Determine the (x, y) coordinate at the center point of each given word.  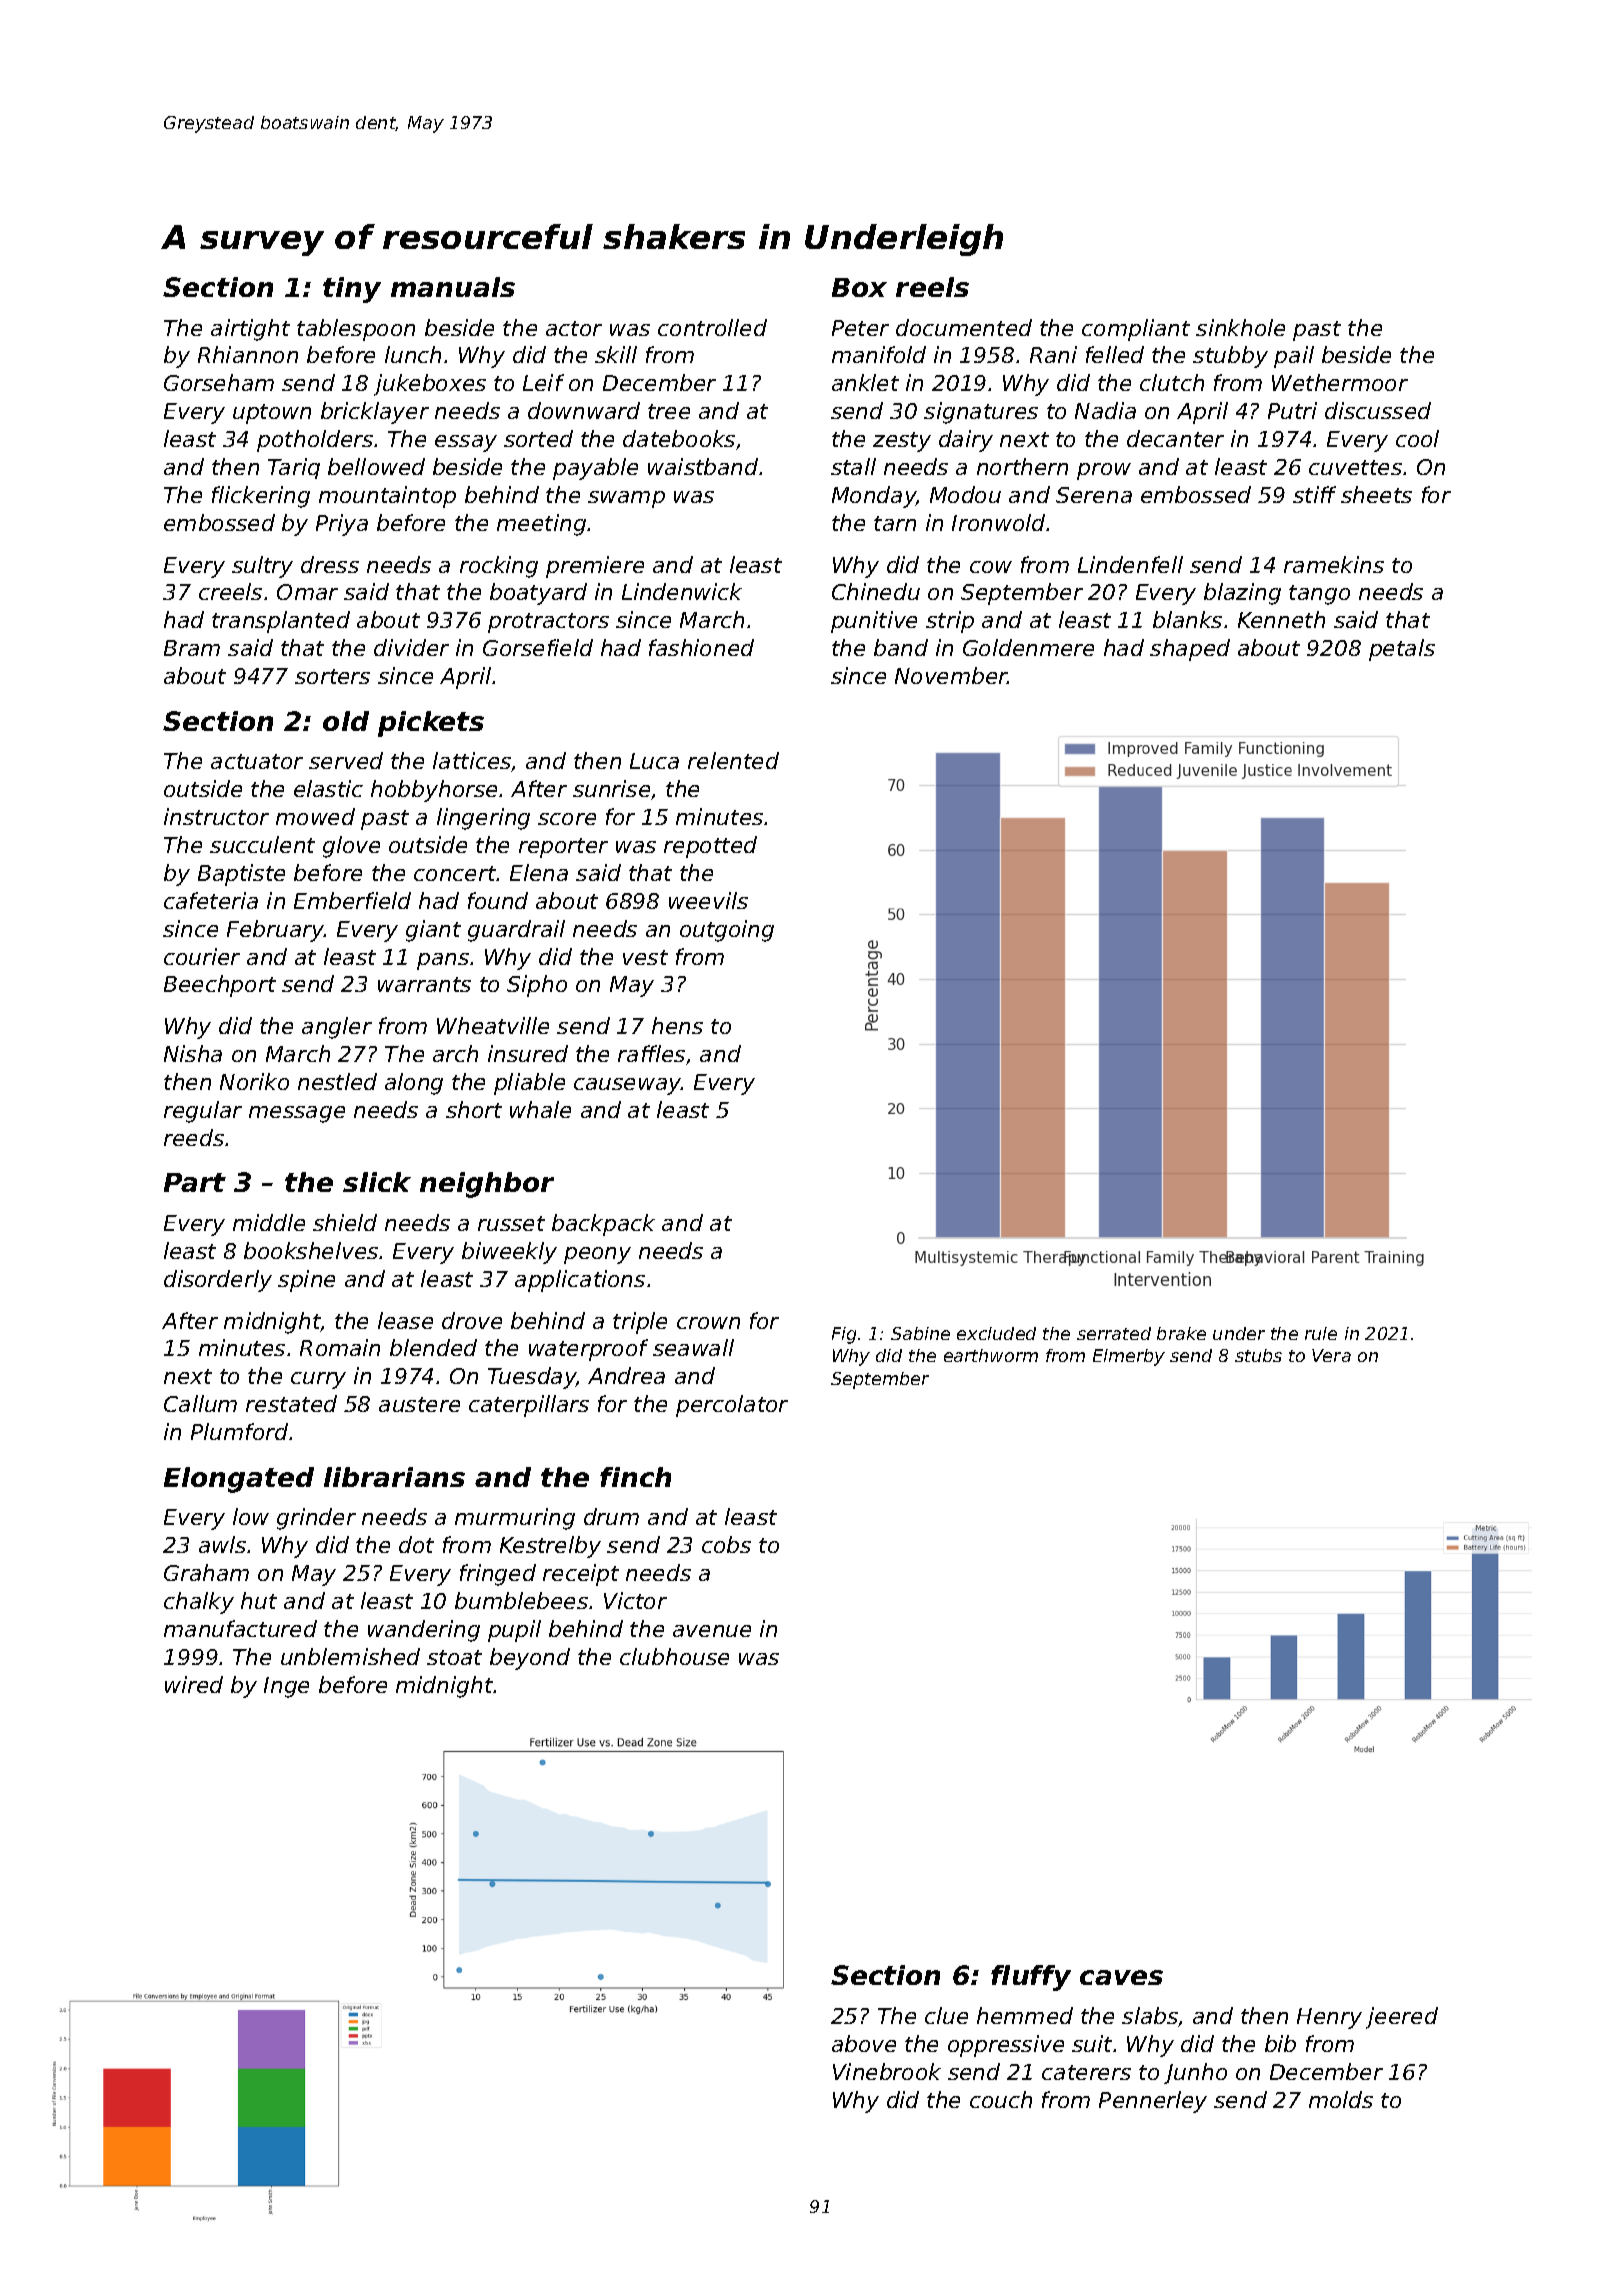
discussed (1378, 410)
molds (1341, 2099)
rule (1321, 1333)
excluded (996, 1333)
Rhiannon (248, 354)
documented (964, 327)
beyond (530, 1659)
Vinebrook (887, 2071)
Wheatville (493, 1025)
